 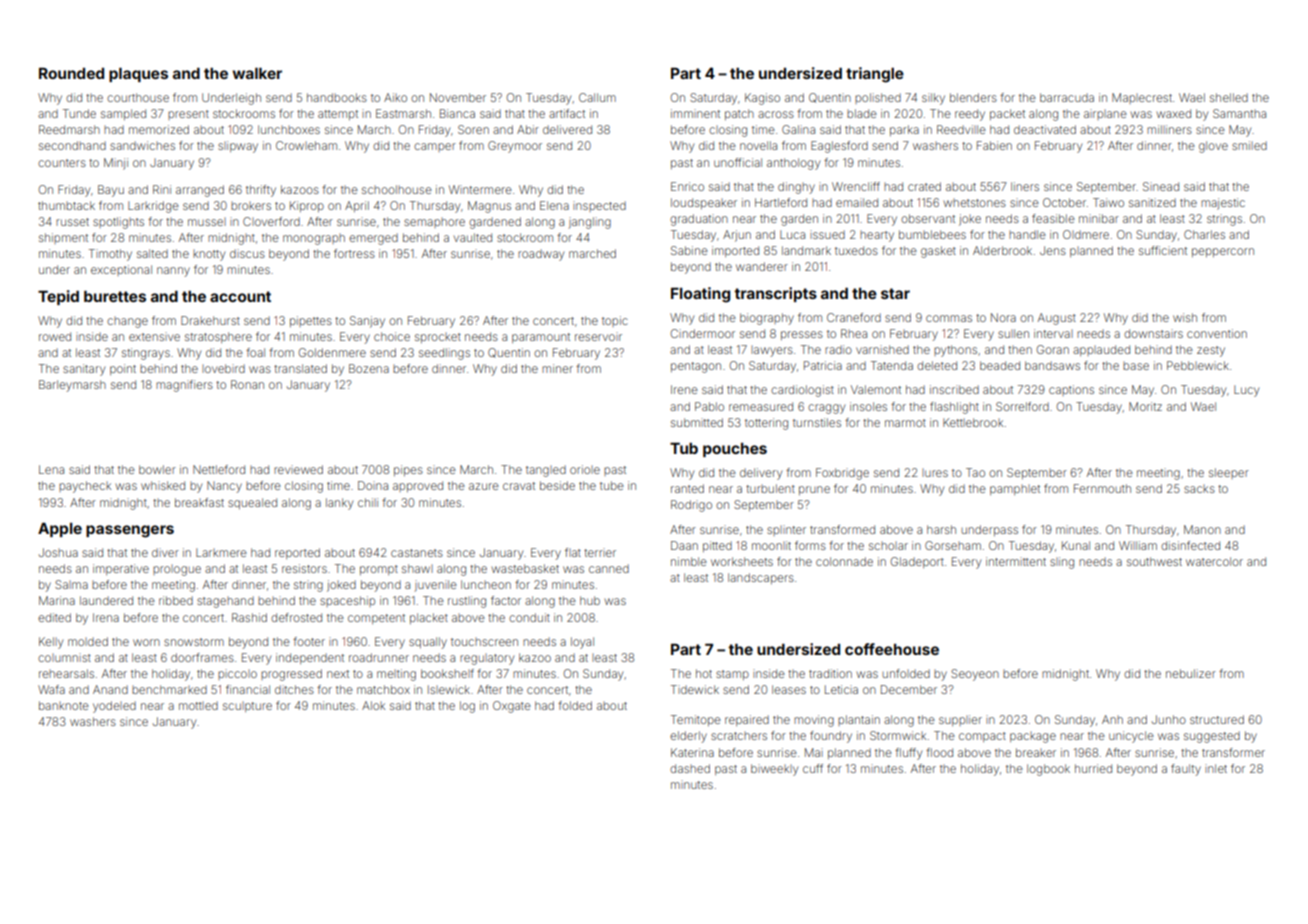 What do you see at coordinates (257, 73) in the screenshot?
I see `walker` at bounding box center [257, 73].
